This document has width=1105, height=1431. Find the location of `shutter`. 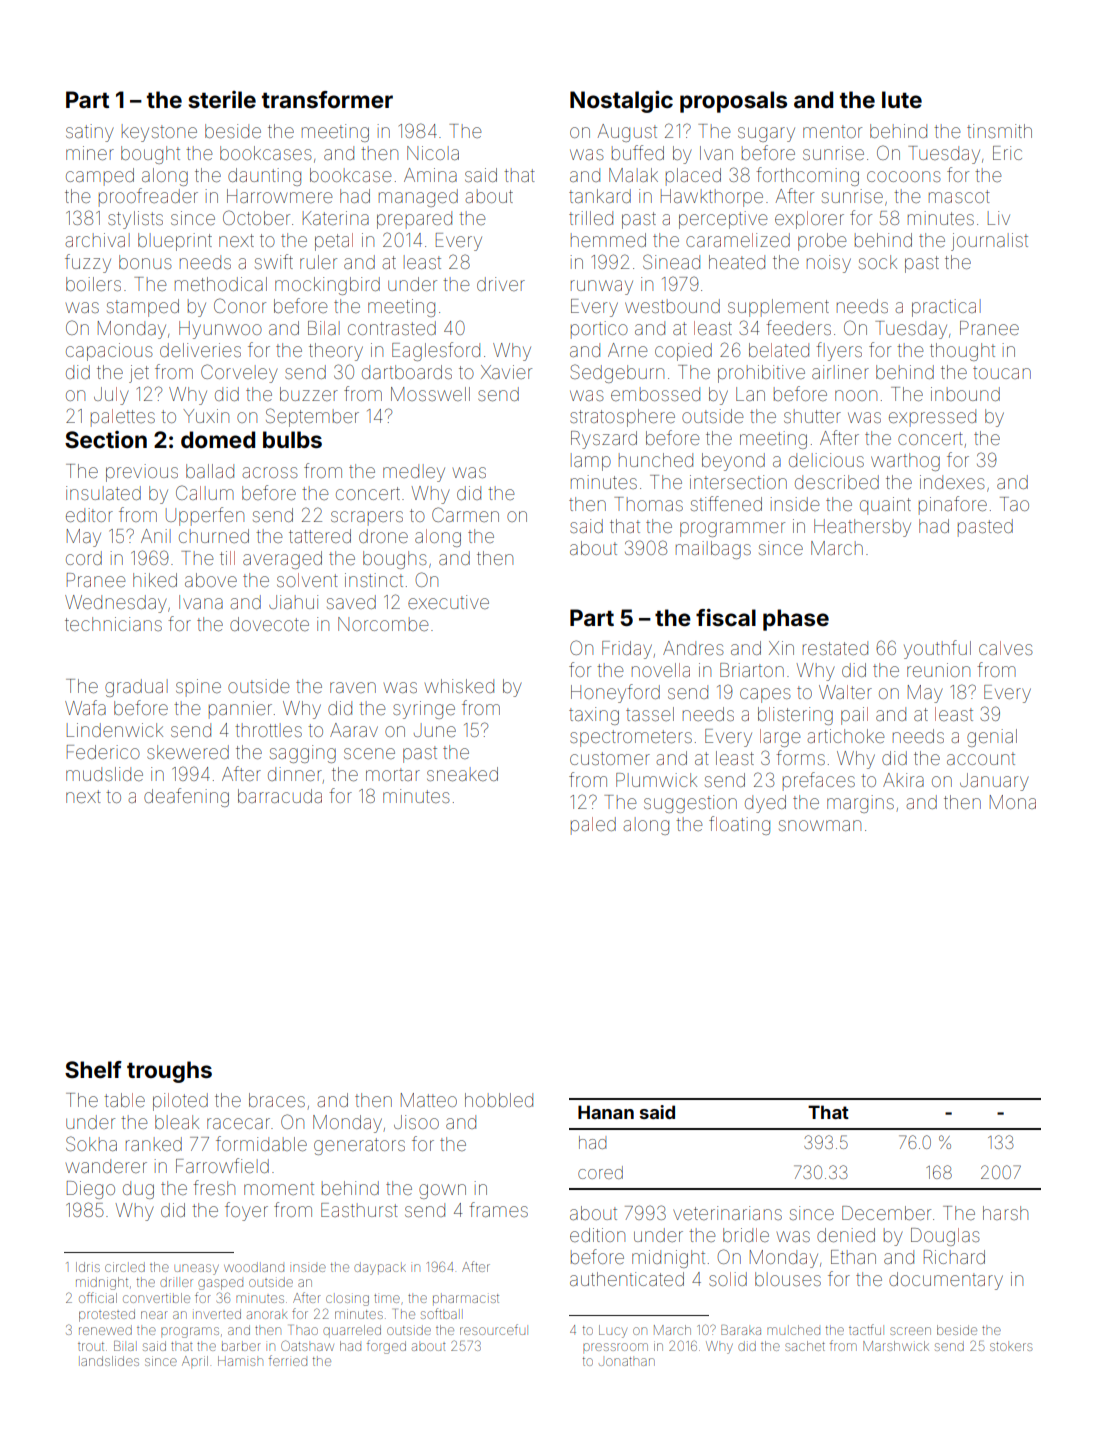

shutter is located at coordinates (812, 416).
